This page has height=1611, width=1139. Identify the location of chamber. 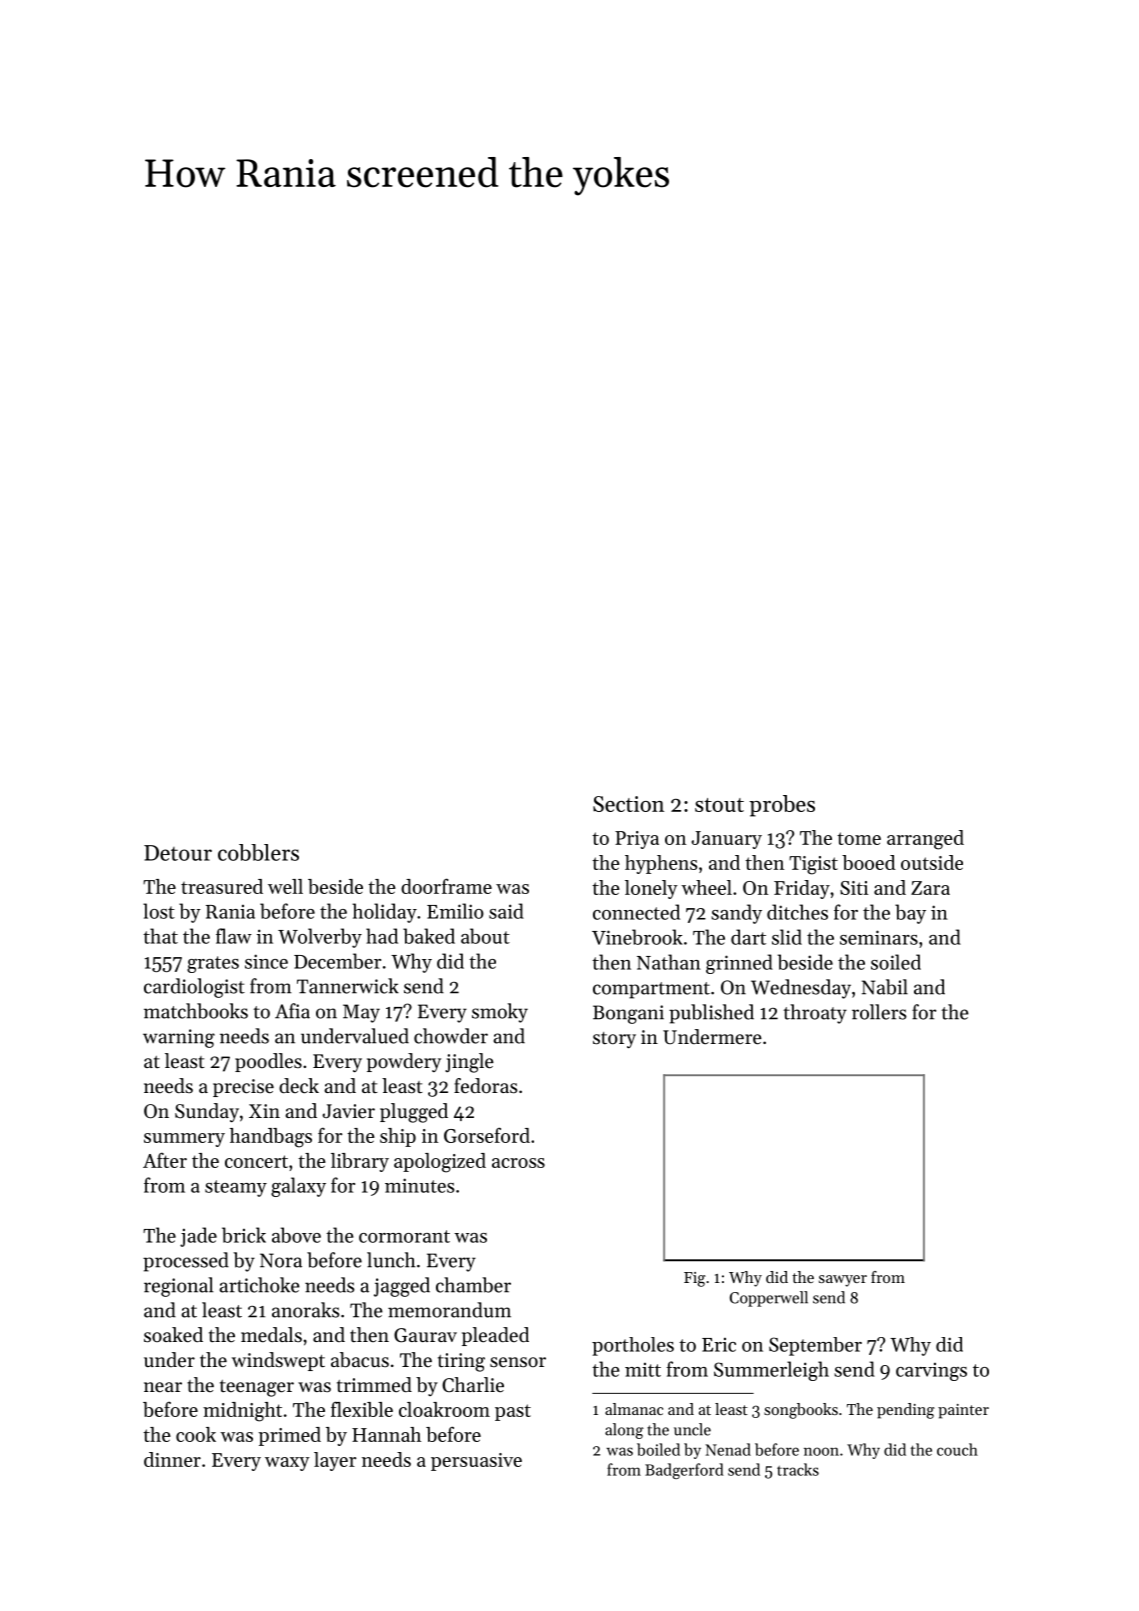
(473, 1285).
